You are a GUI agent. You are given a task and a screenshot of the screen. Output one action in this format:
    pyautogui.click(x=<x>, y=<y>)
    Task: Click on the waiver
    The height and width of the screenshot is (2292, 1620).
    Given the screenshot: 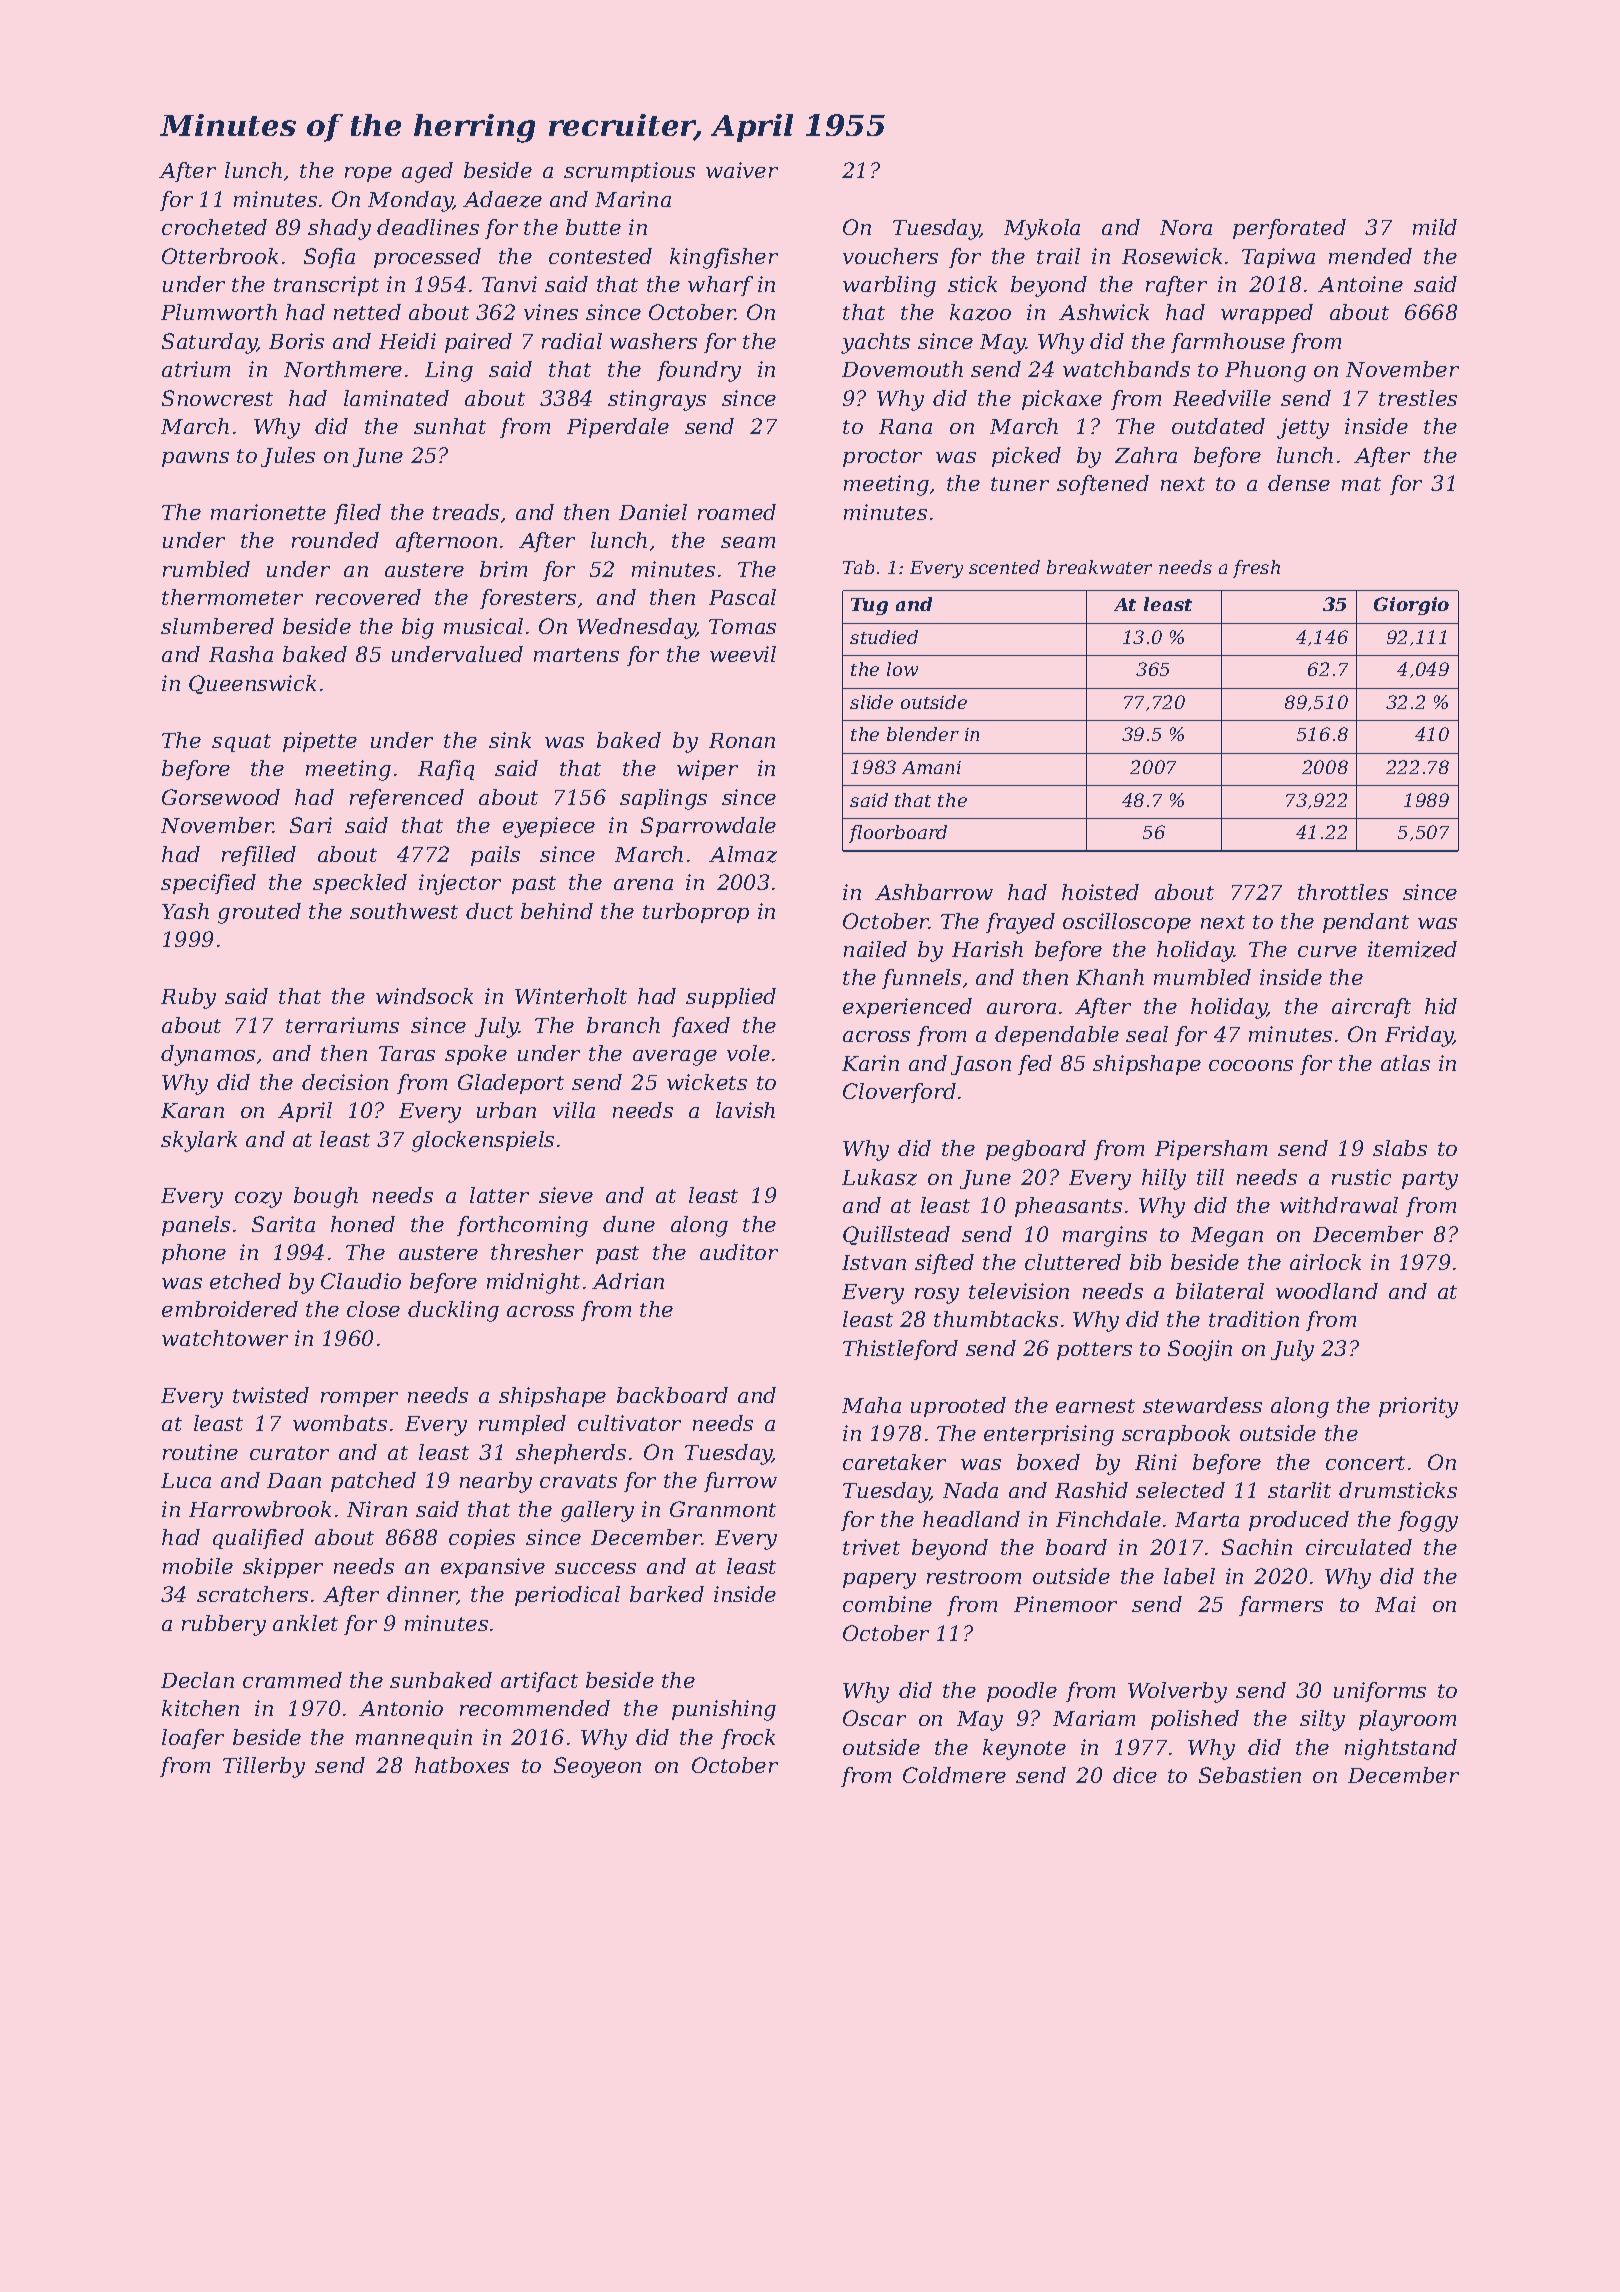 What is the action you would take?
    pyautogui.click(x=742, y=170)
